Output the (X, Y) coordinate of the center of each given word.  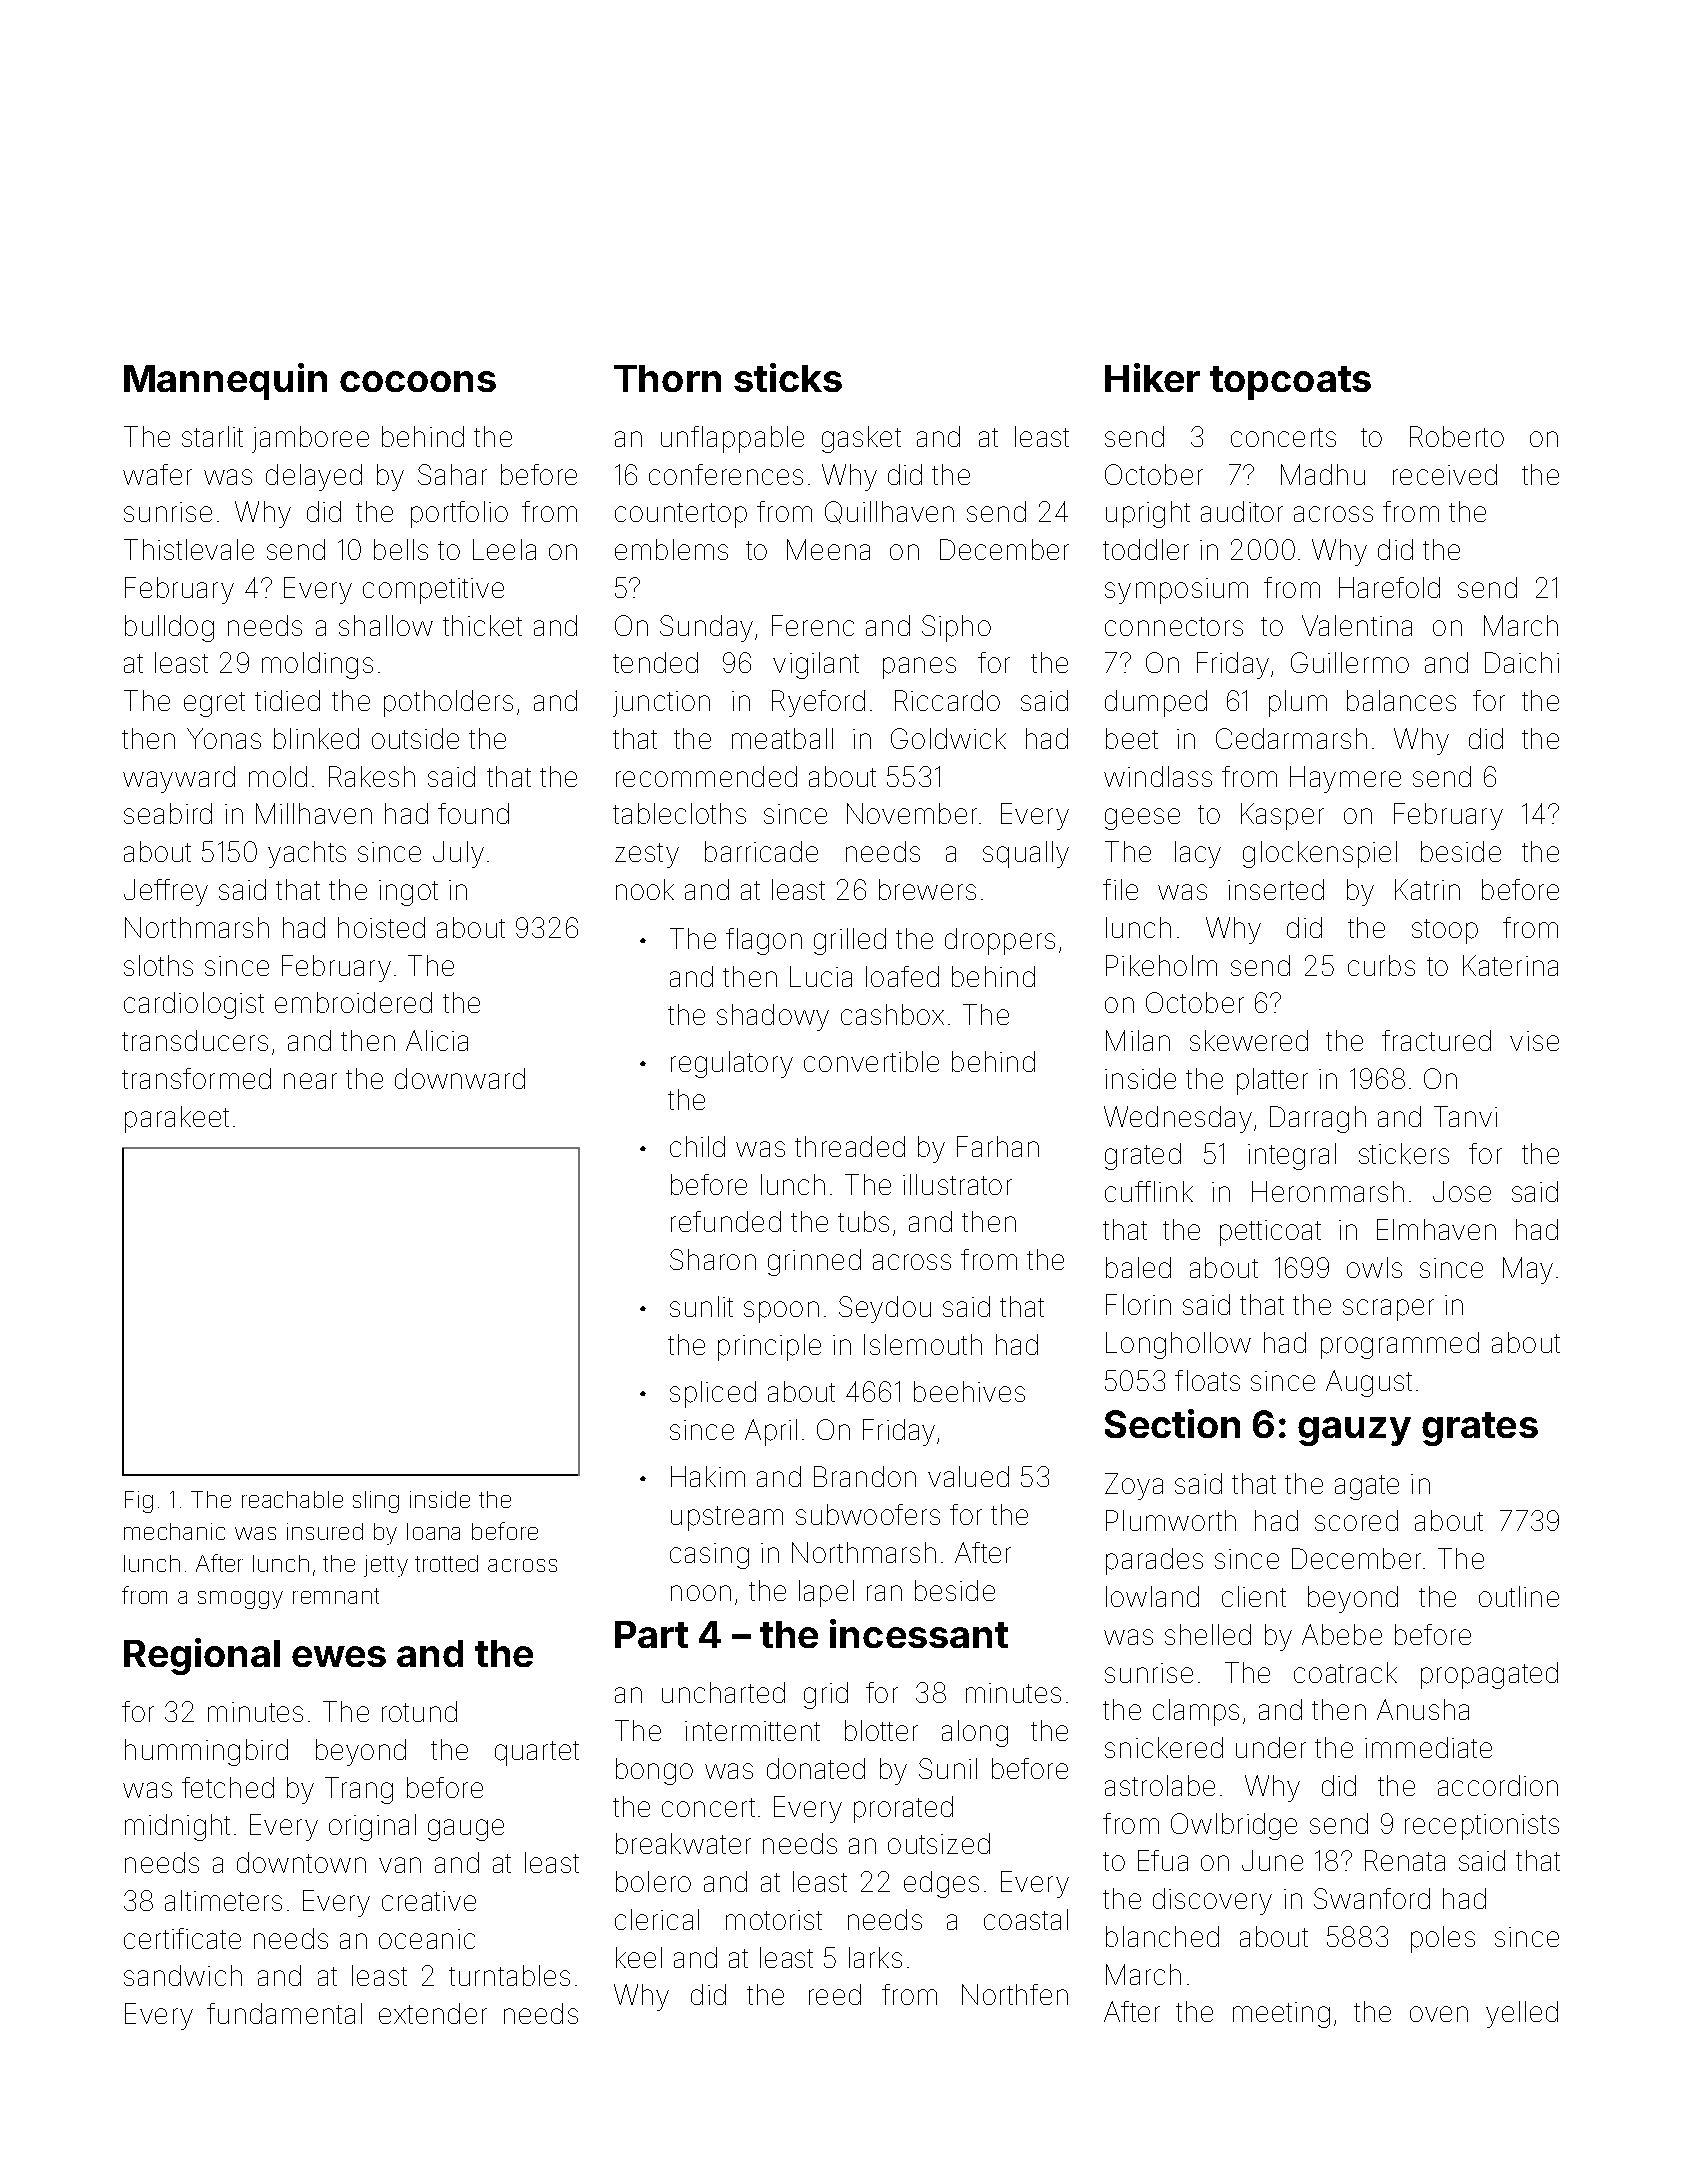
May (1528, 1270)
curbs (1381, 965)
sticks (788, 377)
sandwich (183, 1975)
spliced (713, 1394)
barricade (761, 851)
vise (1534, 1041)
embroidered (353, 1002)
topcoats (1290, 383)
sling (376, 1502)
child (697, 1146)
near (310, 1081)
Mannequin (225, 381)
